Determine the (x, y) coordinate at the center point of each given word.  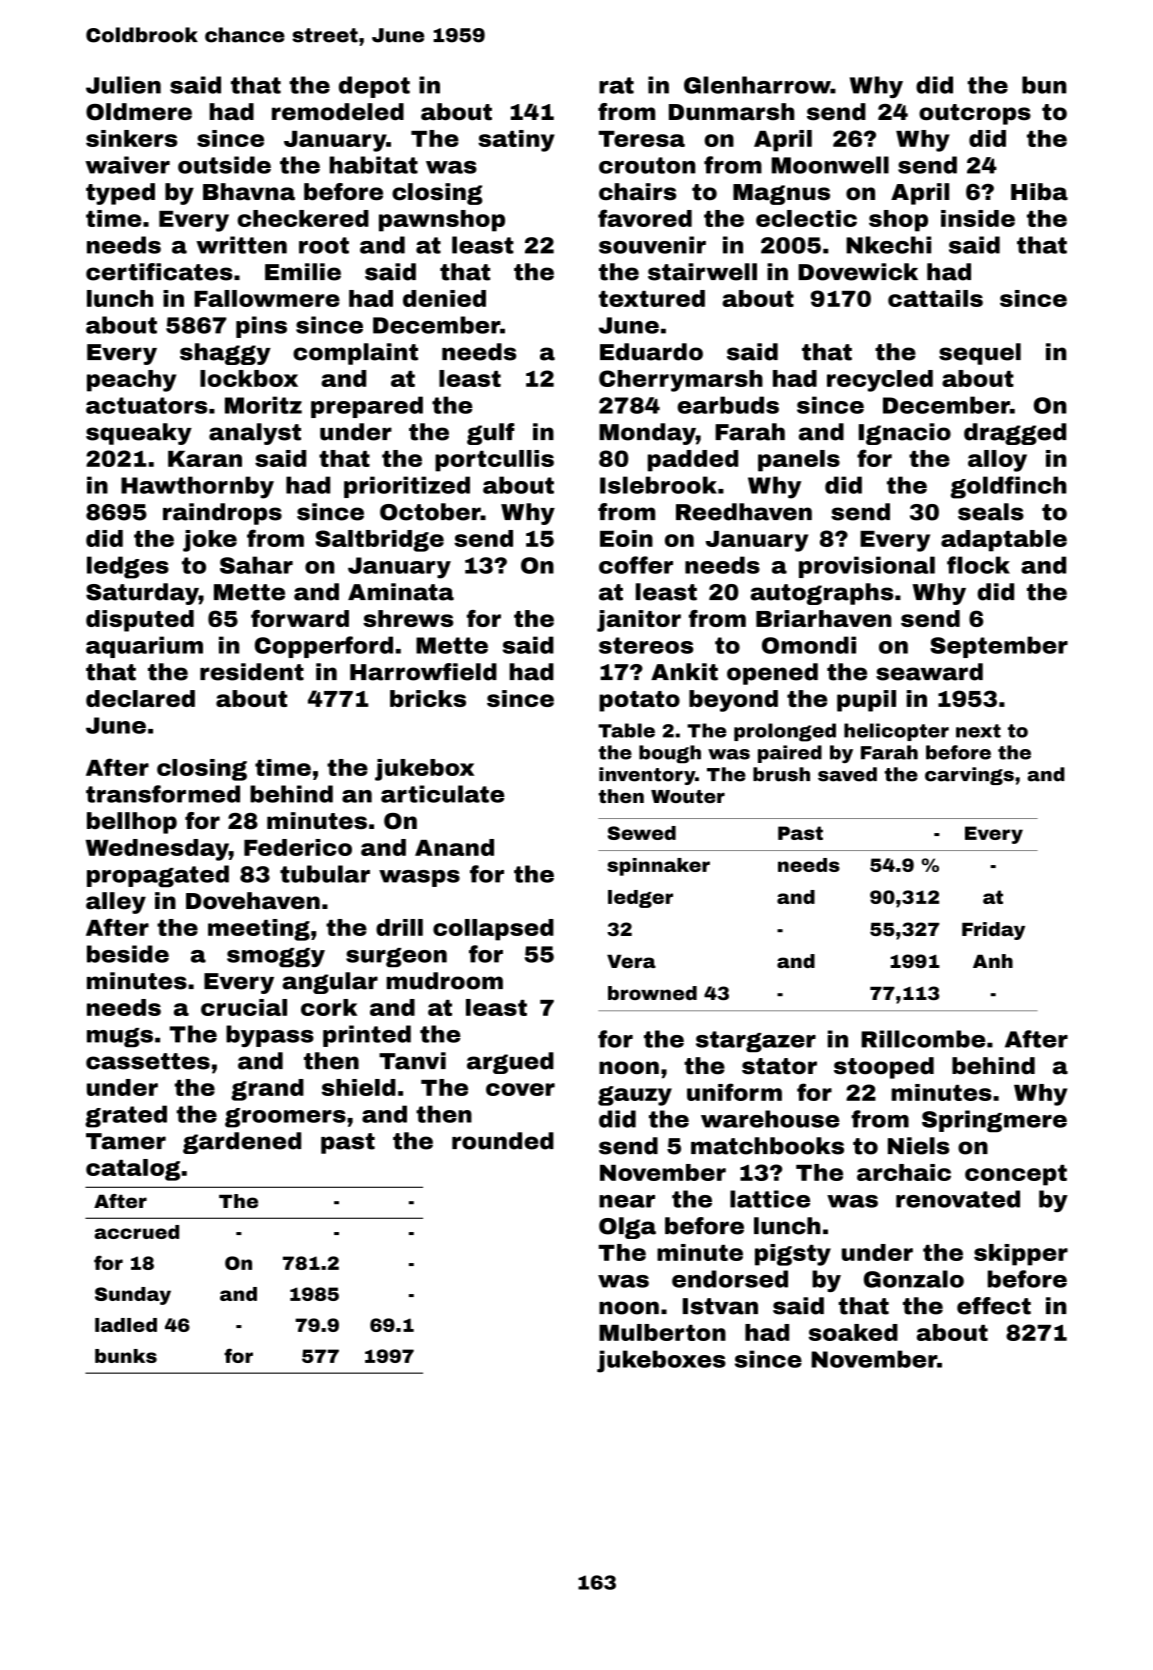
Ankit (684, 672)
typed (120, 194)
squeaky (139, 434)
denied (444, 298)
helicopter (896, 732)
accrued (136, 1232)
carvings (969, 776)
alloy (997, 461)
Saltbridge (379, 541)
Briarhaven (823, 618)
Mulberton (662, 1332)
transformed (163, 794)
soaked (853, 1332)
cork (329, 1007)
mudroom (445, 981)
